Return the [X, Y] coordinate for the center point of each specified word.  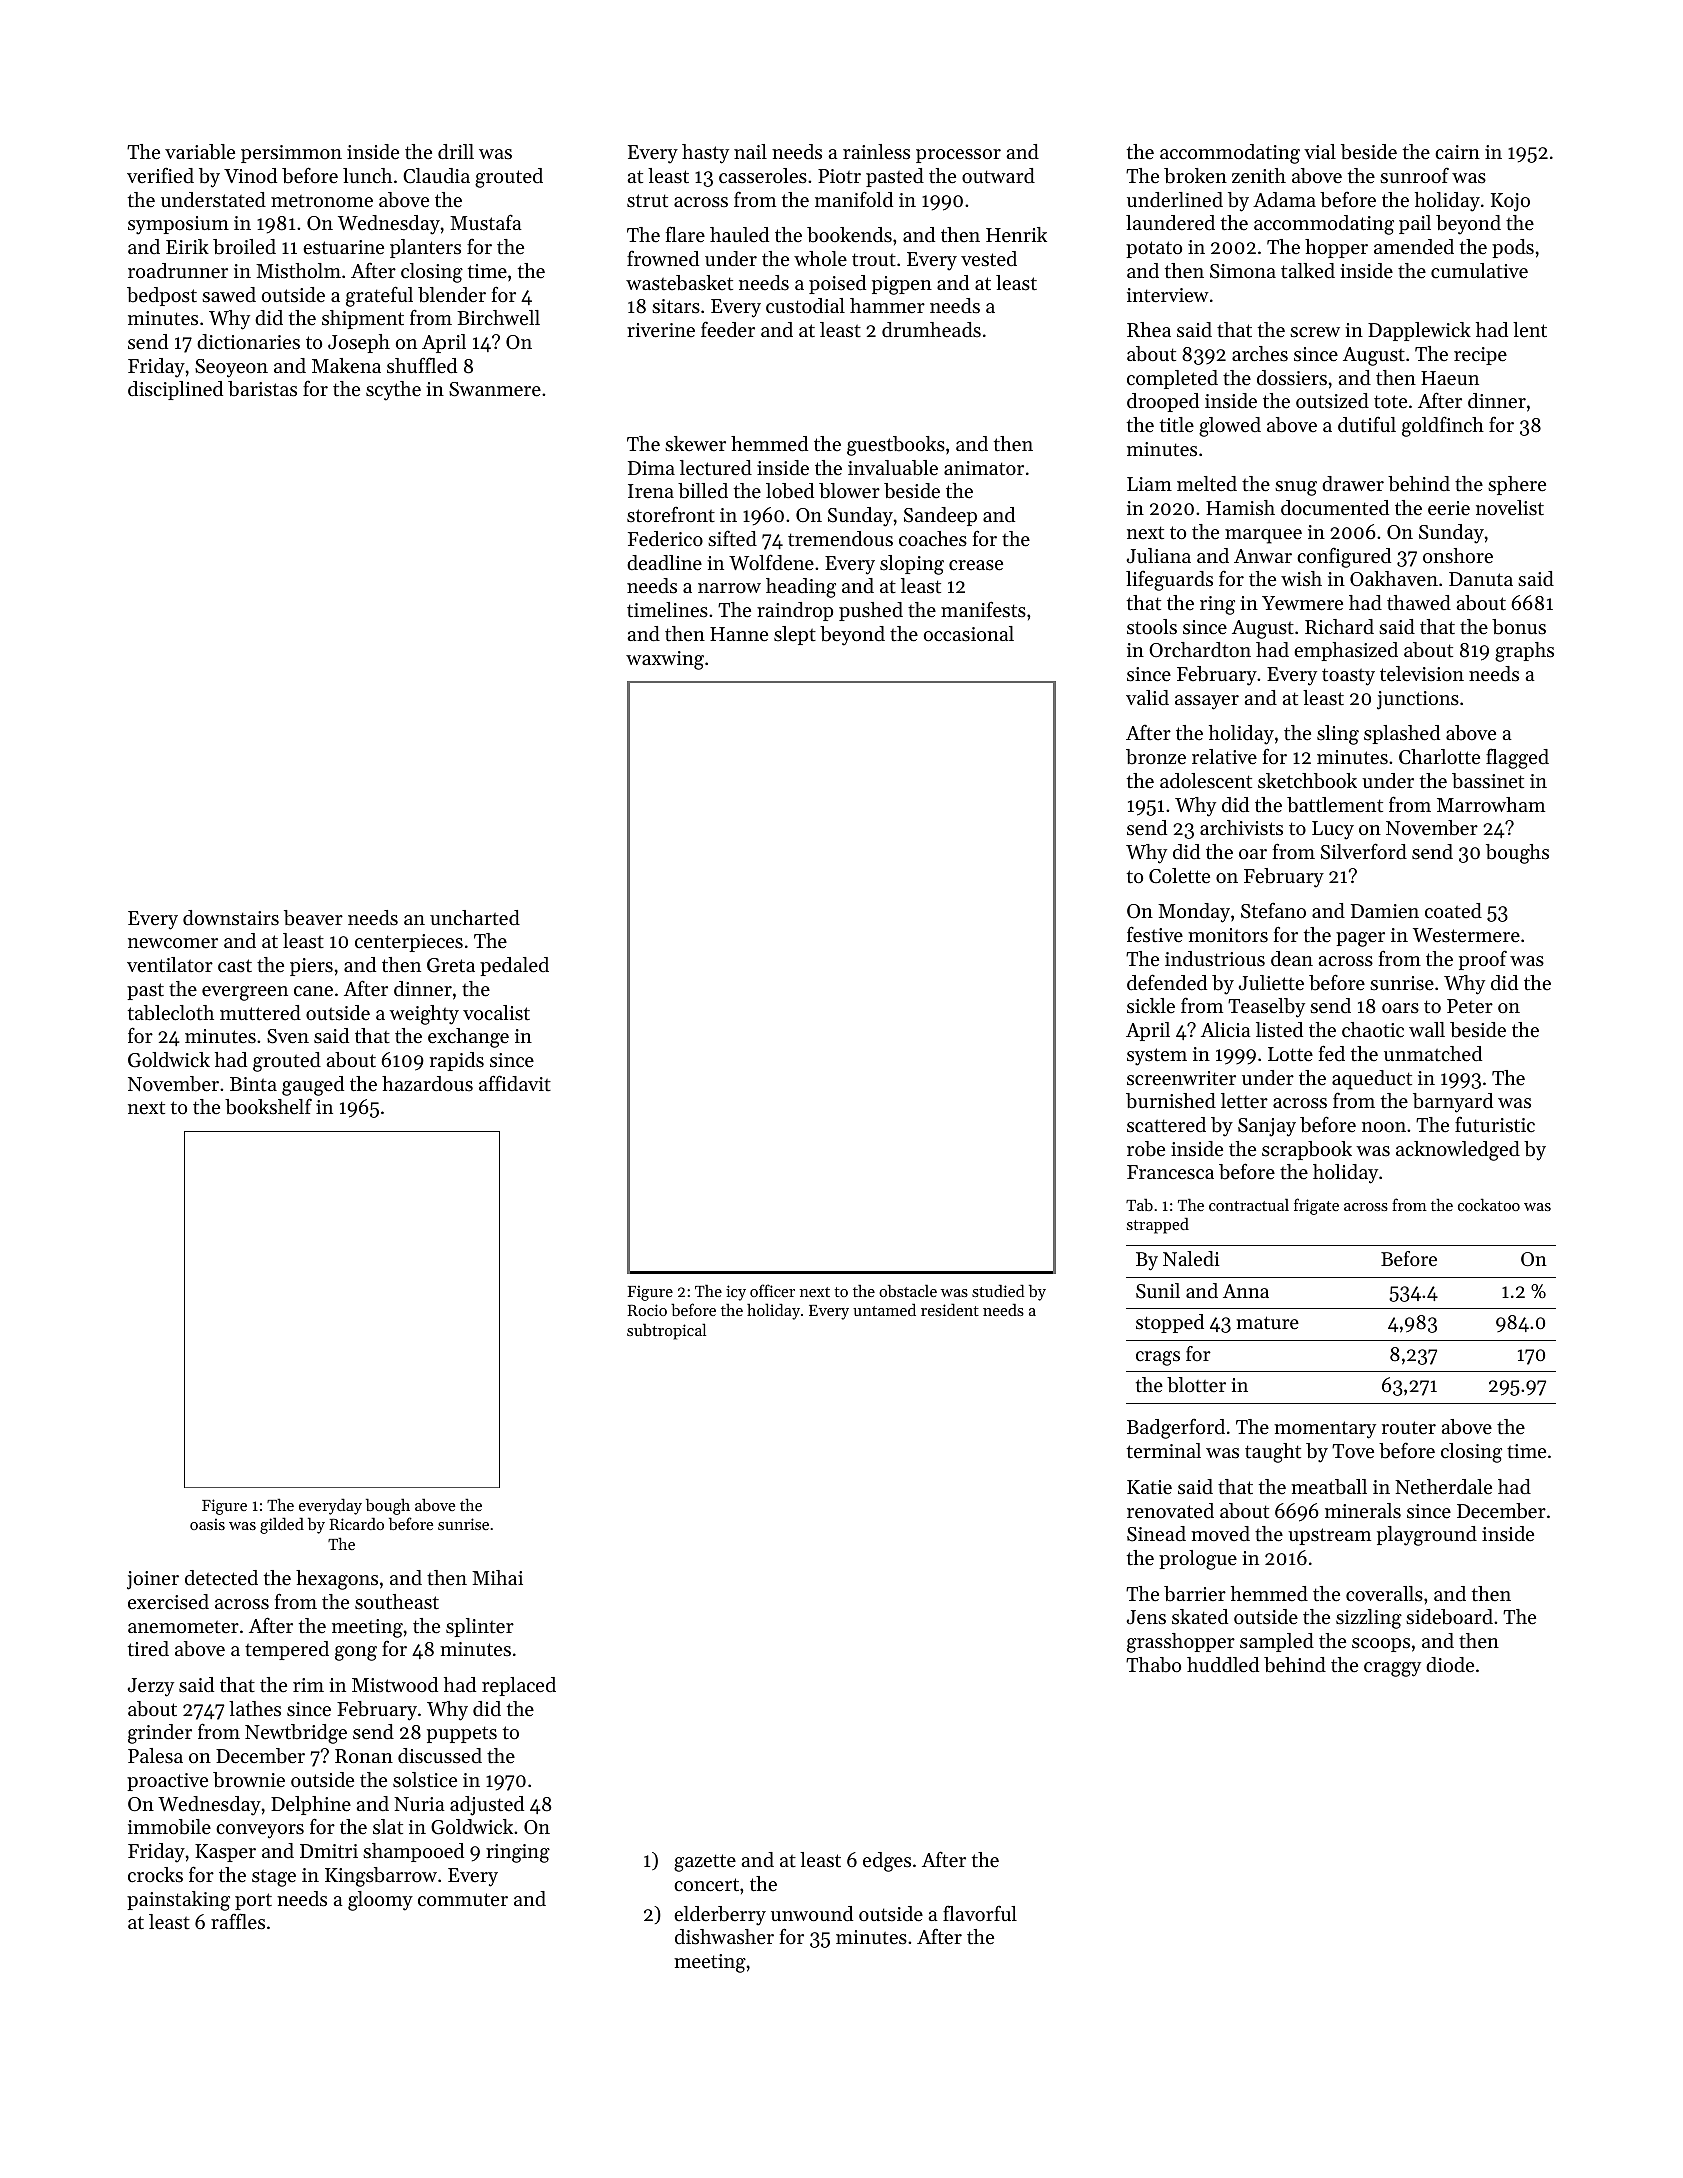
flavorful [980, 1913]
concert [706, 1885]
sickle [1151, 1006]
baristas [262, 389]
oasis [207, 1524]
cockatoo [1489, 1204]
